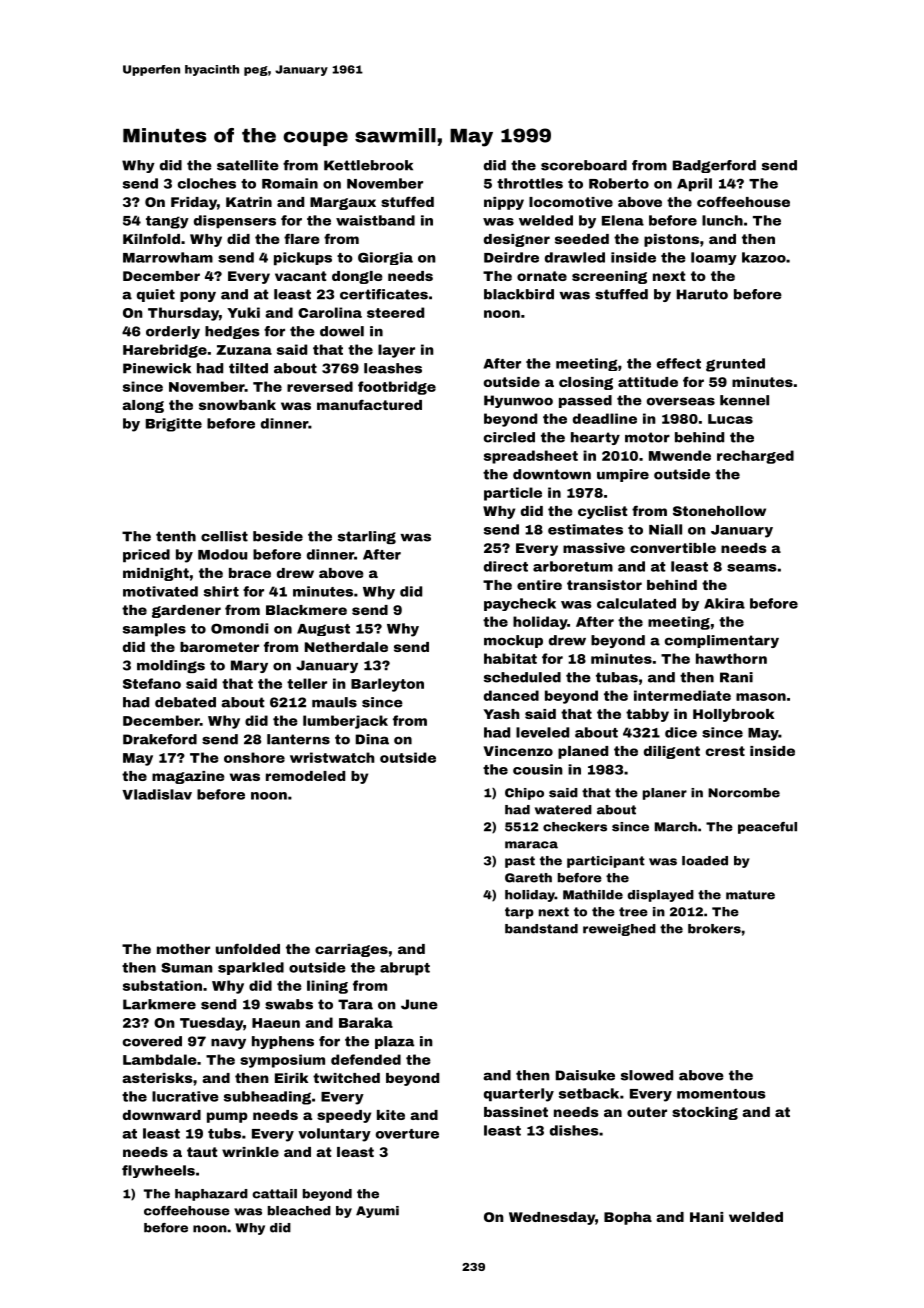 Image resolution: width=924 pixels, height=1308 pixels. I want to click on Hyunwoo, so click(518, 401).
